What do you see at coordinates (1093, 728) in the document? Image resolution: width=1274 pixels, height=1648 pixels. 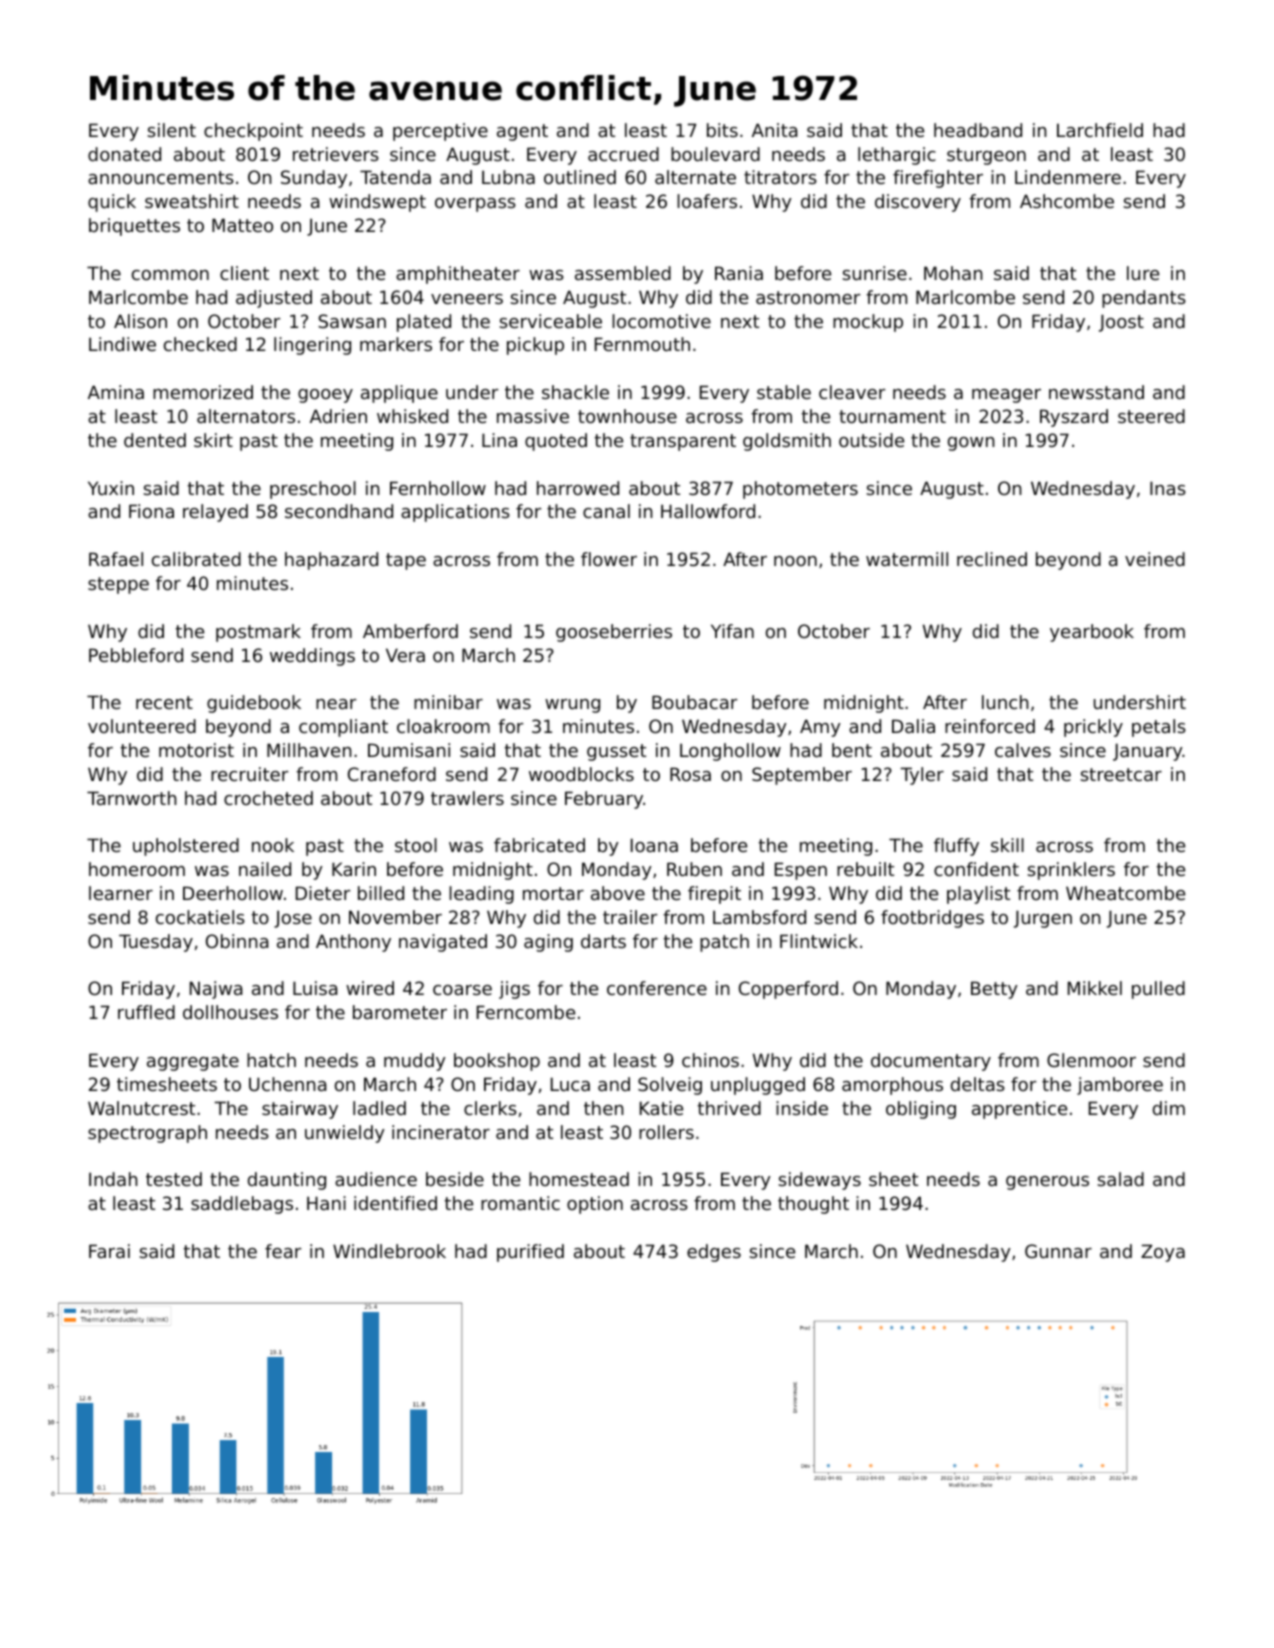 I see `prickly` at bounding box center [1093, 728].
